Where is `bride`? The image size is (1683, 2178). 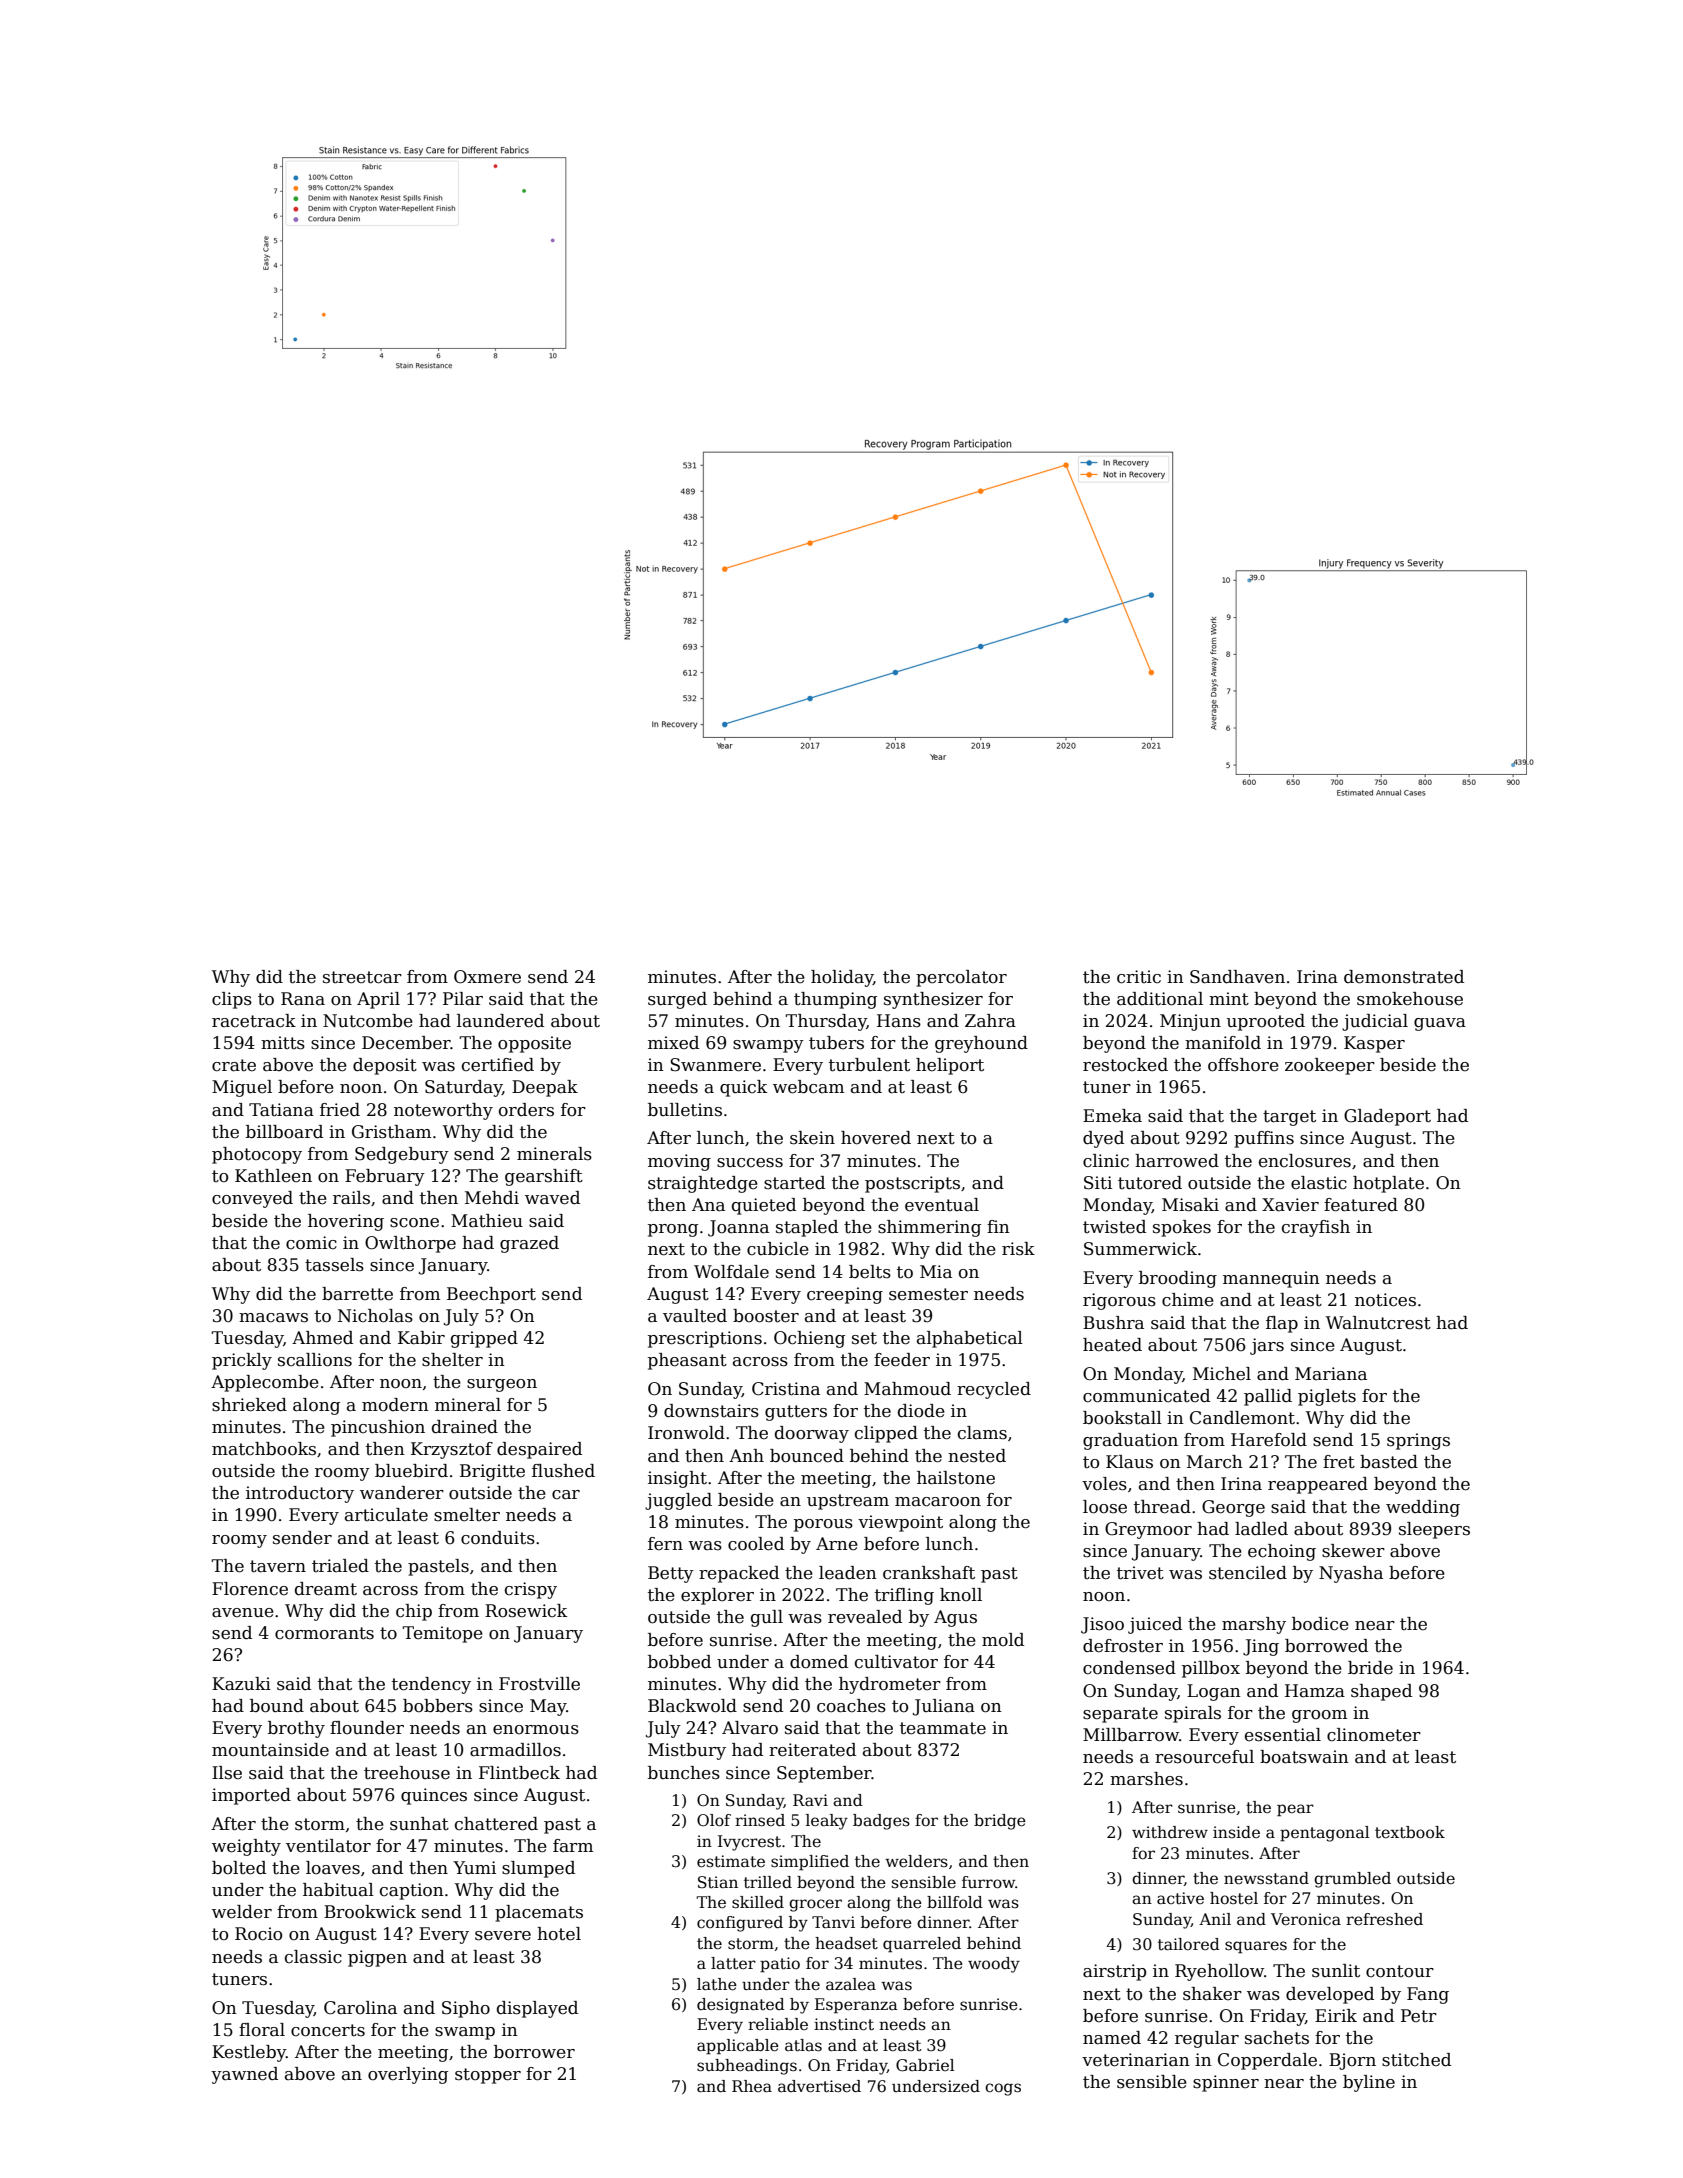
bride is located at coordinates (1370, 1668).
